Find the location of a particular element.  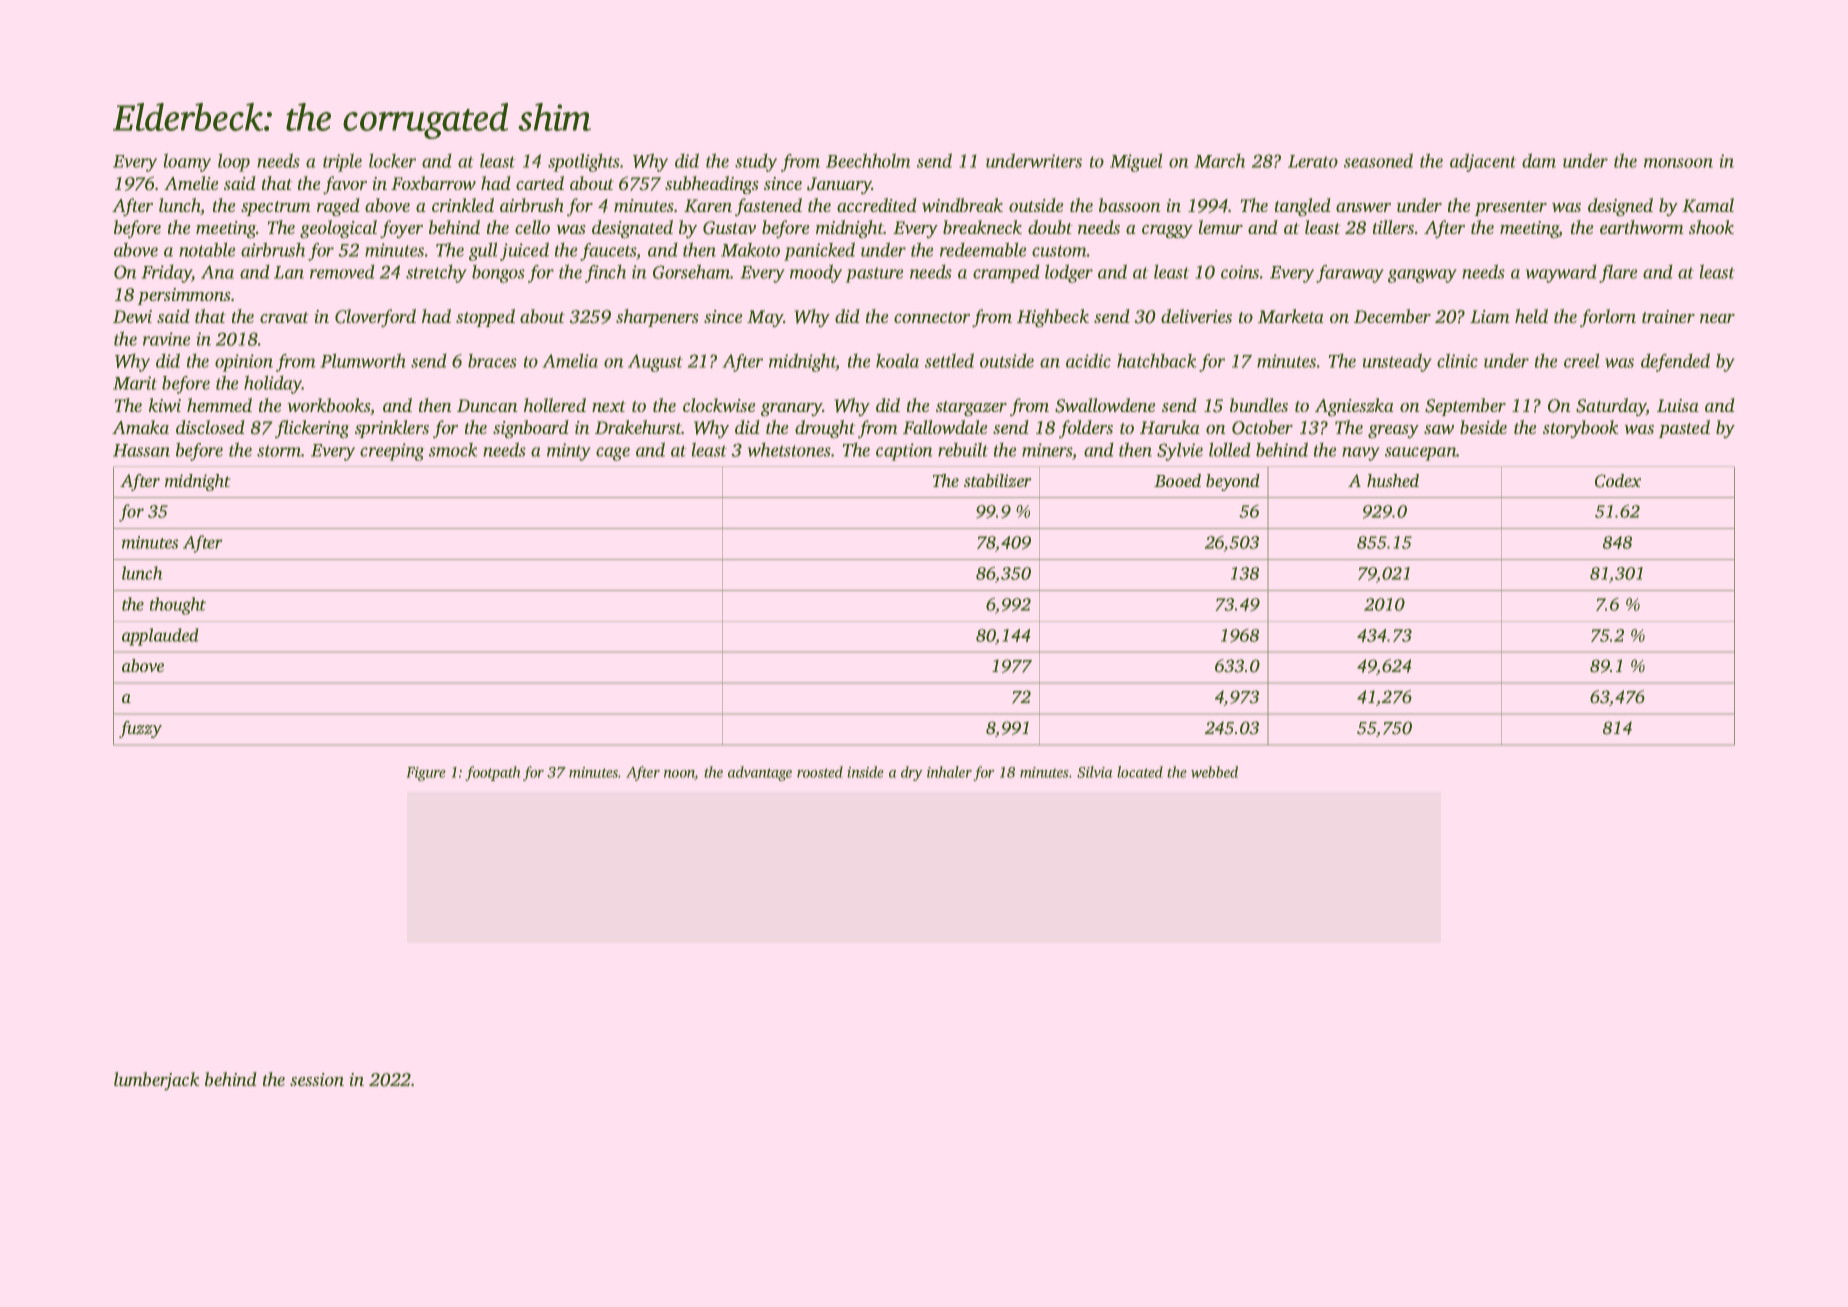

locker is located at coordinates (392, 160).
